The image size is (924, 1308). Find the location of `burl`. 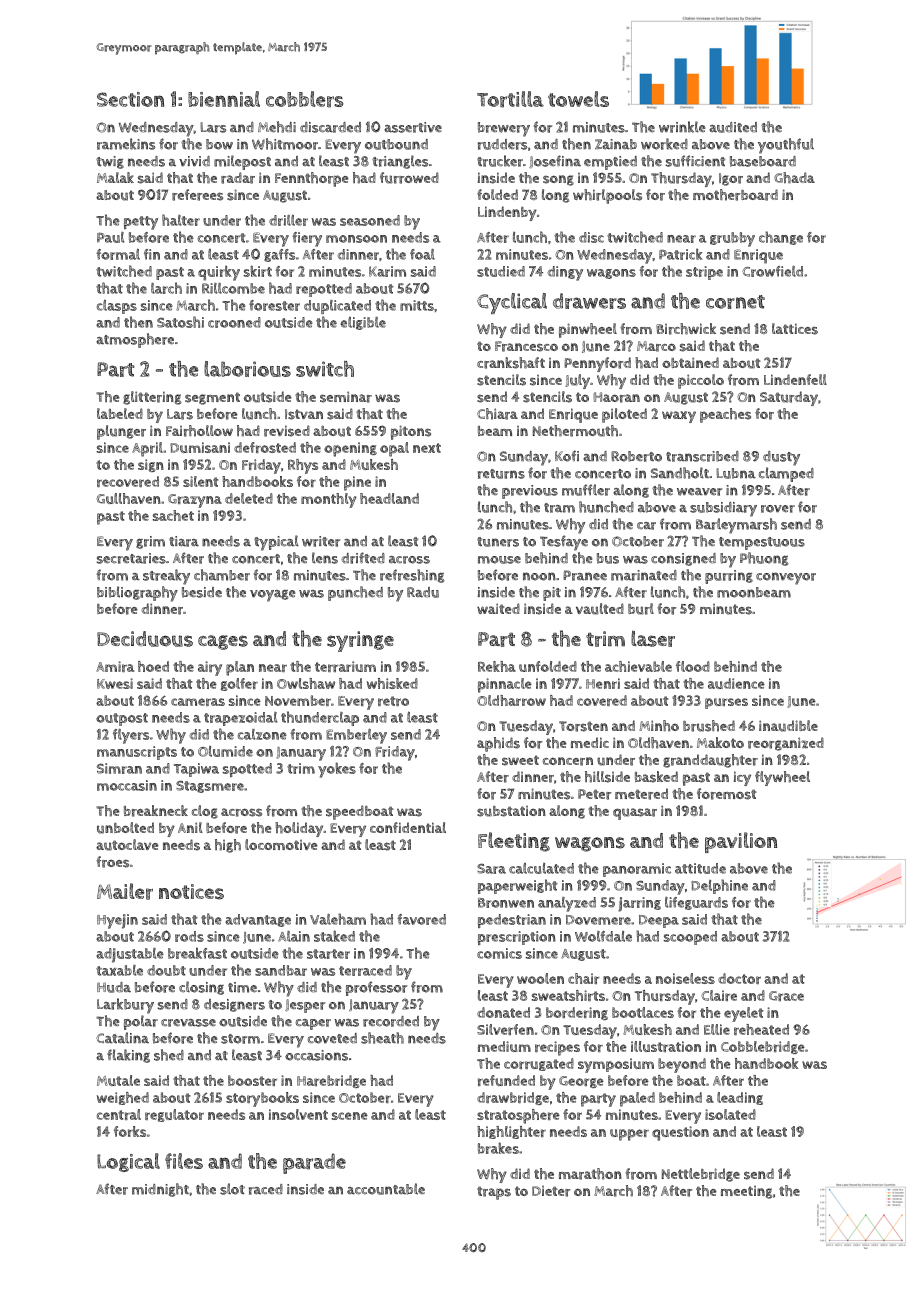

burl is located at coordinates (641, 609).
